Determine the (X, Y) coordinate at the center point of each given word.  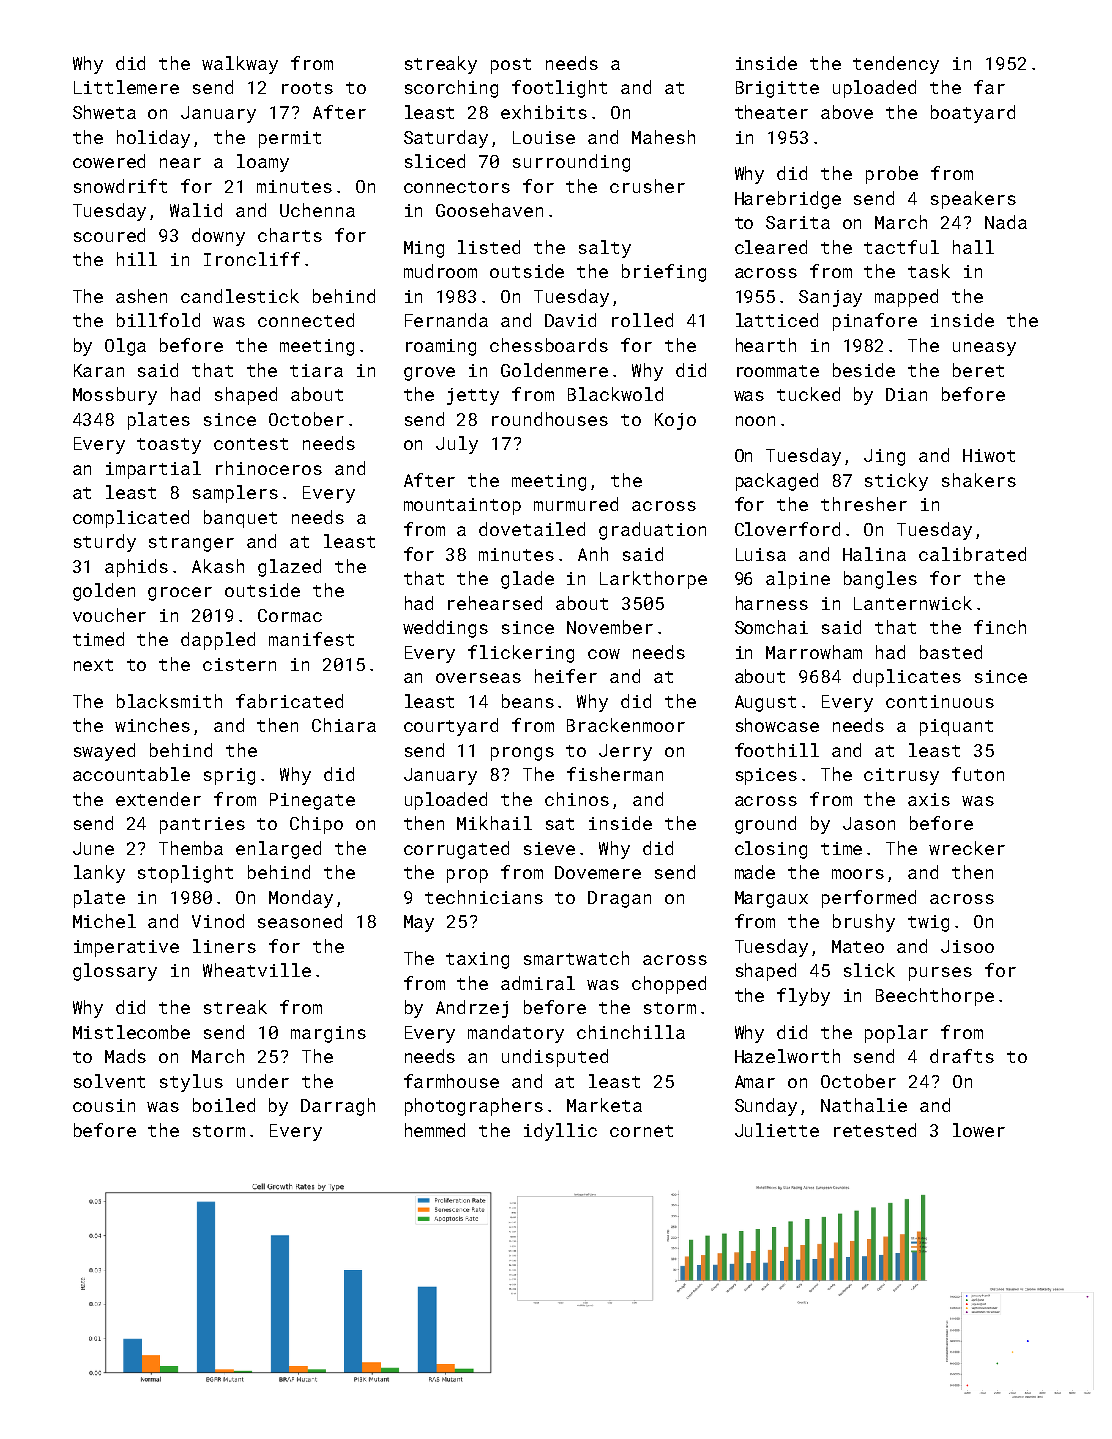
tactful (901, 247)
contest (251, 444)
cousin (104, 1105)
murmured (576, 504)
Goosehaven (489, 210)
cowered (109, 161)
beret (978, 370)
